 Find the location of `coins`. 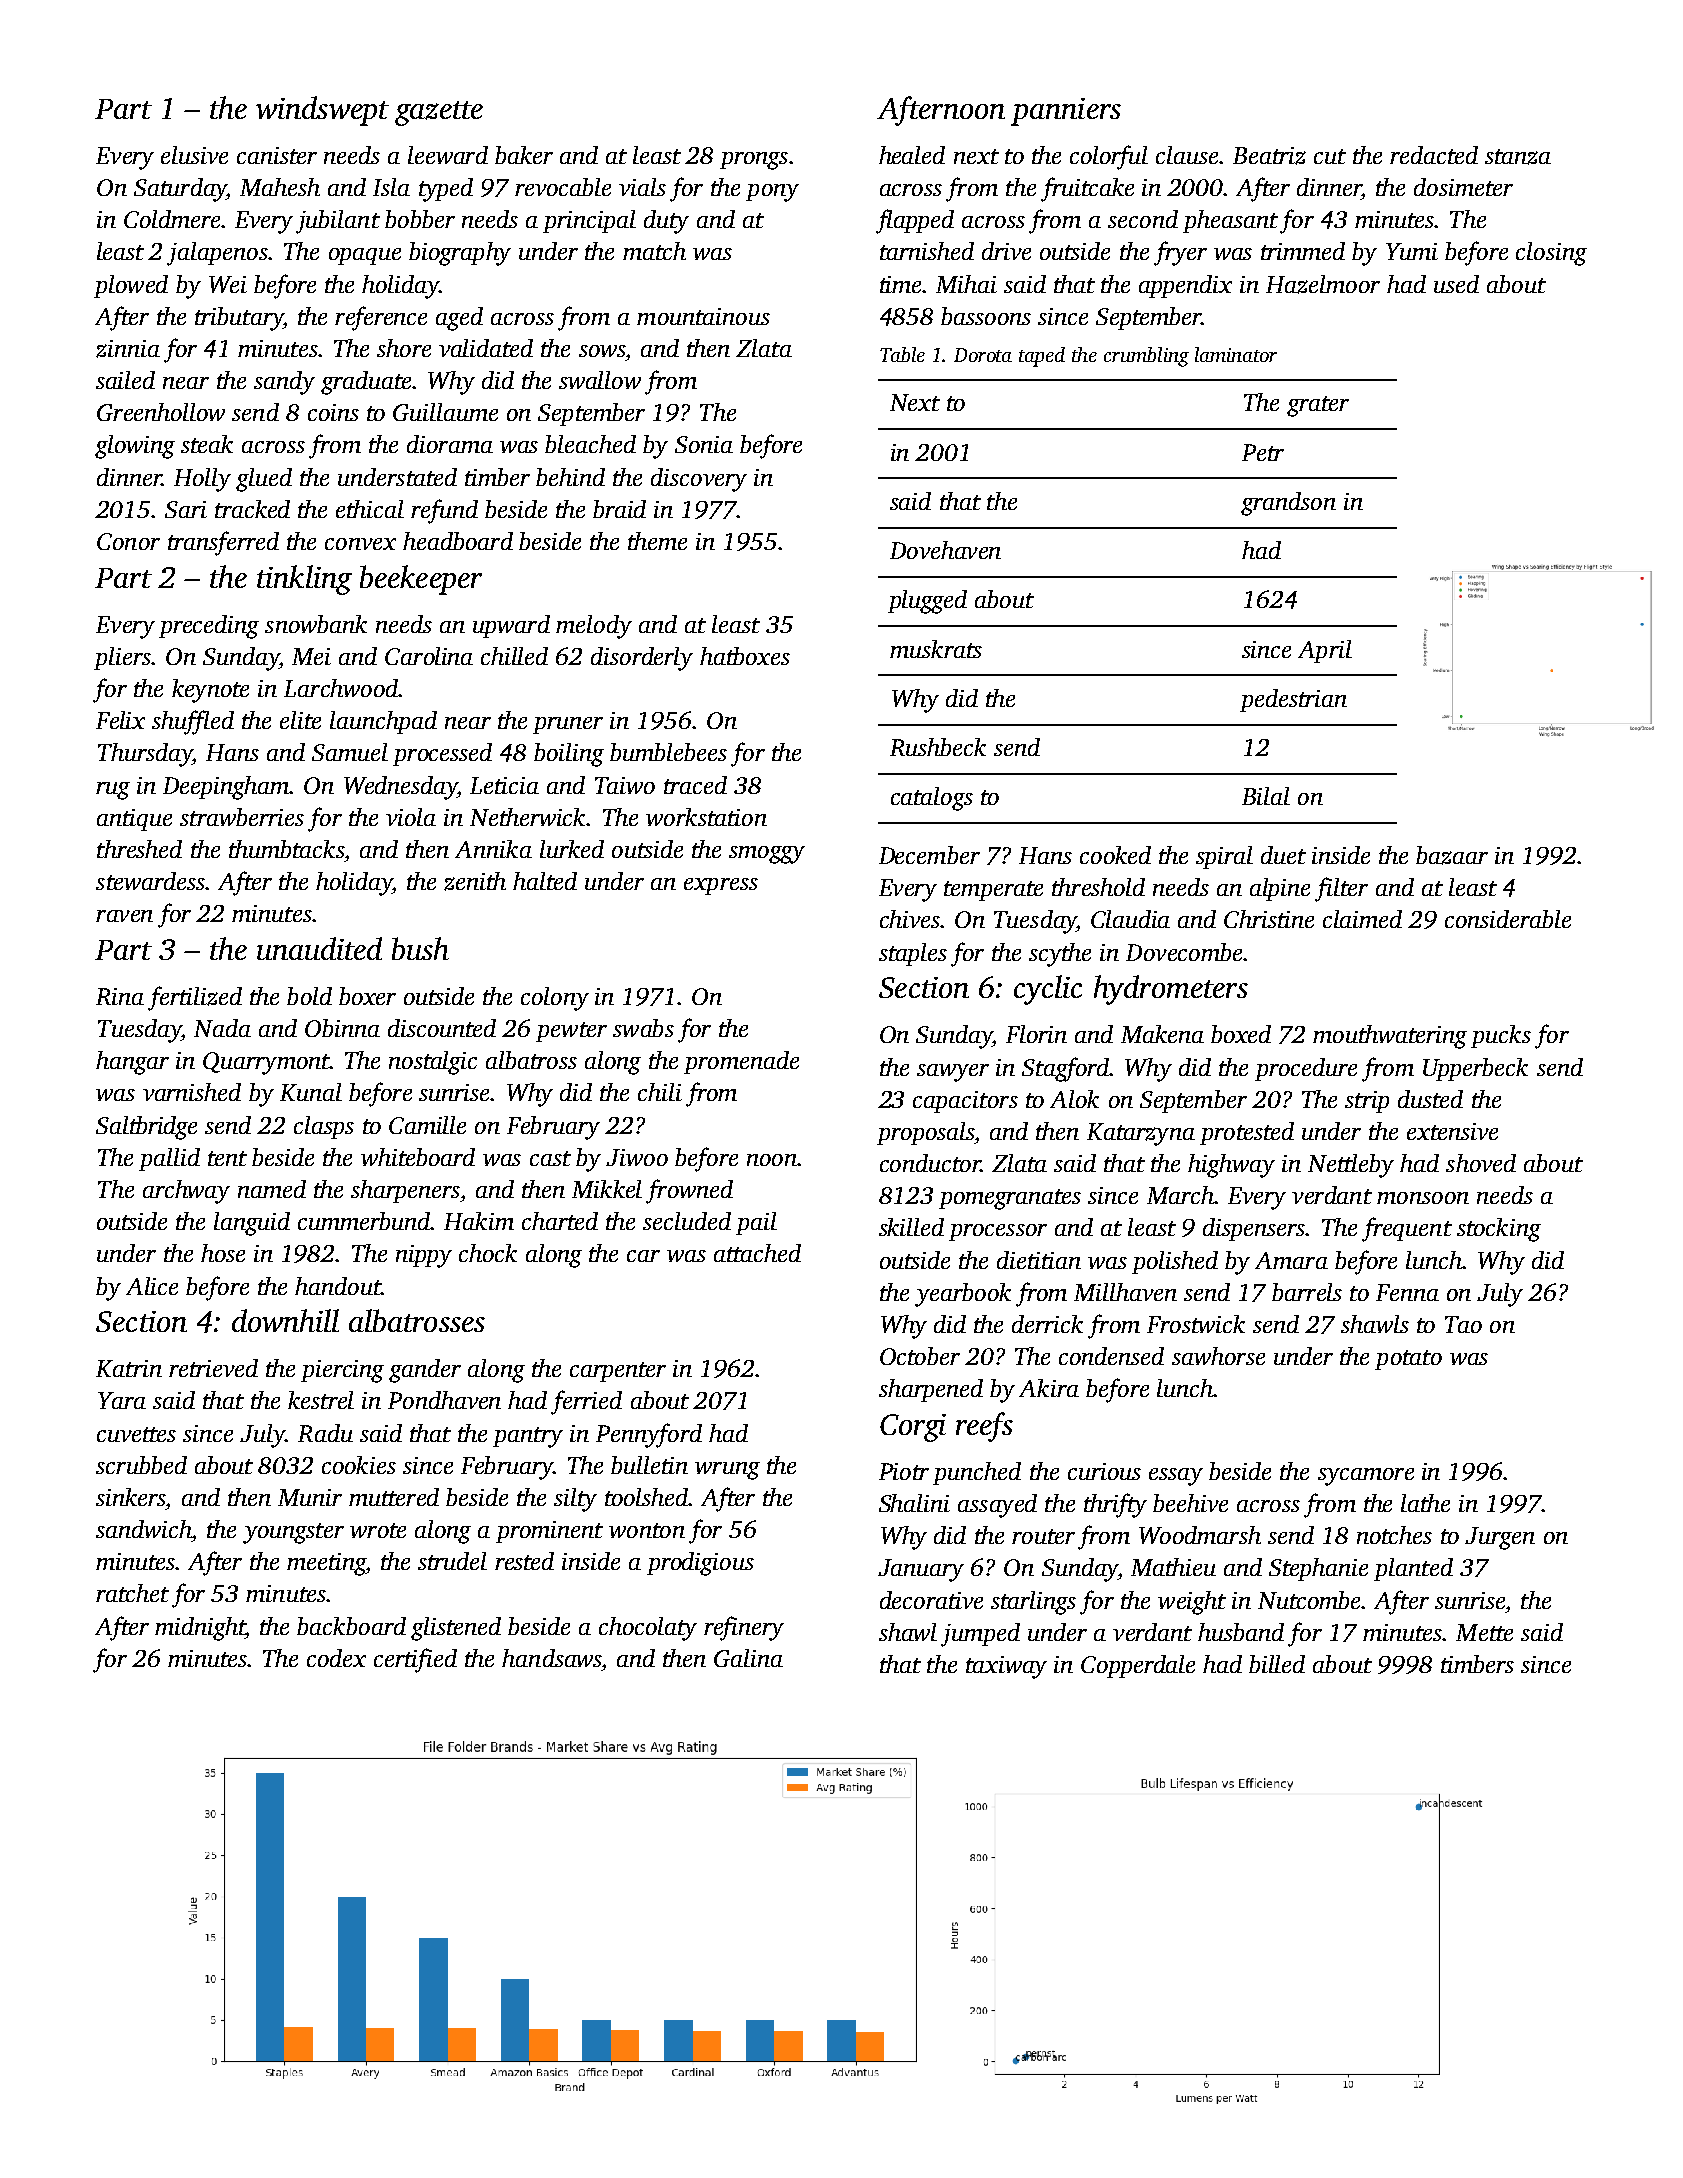

coins is located at coordinates (333, 412).
